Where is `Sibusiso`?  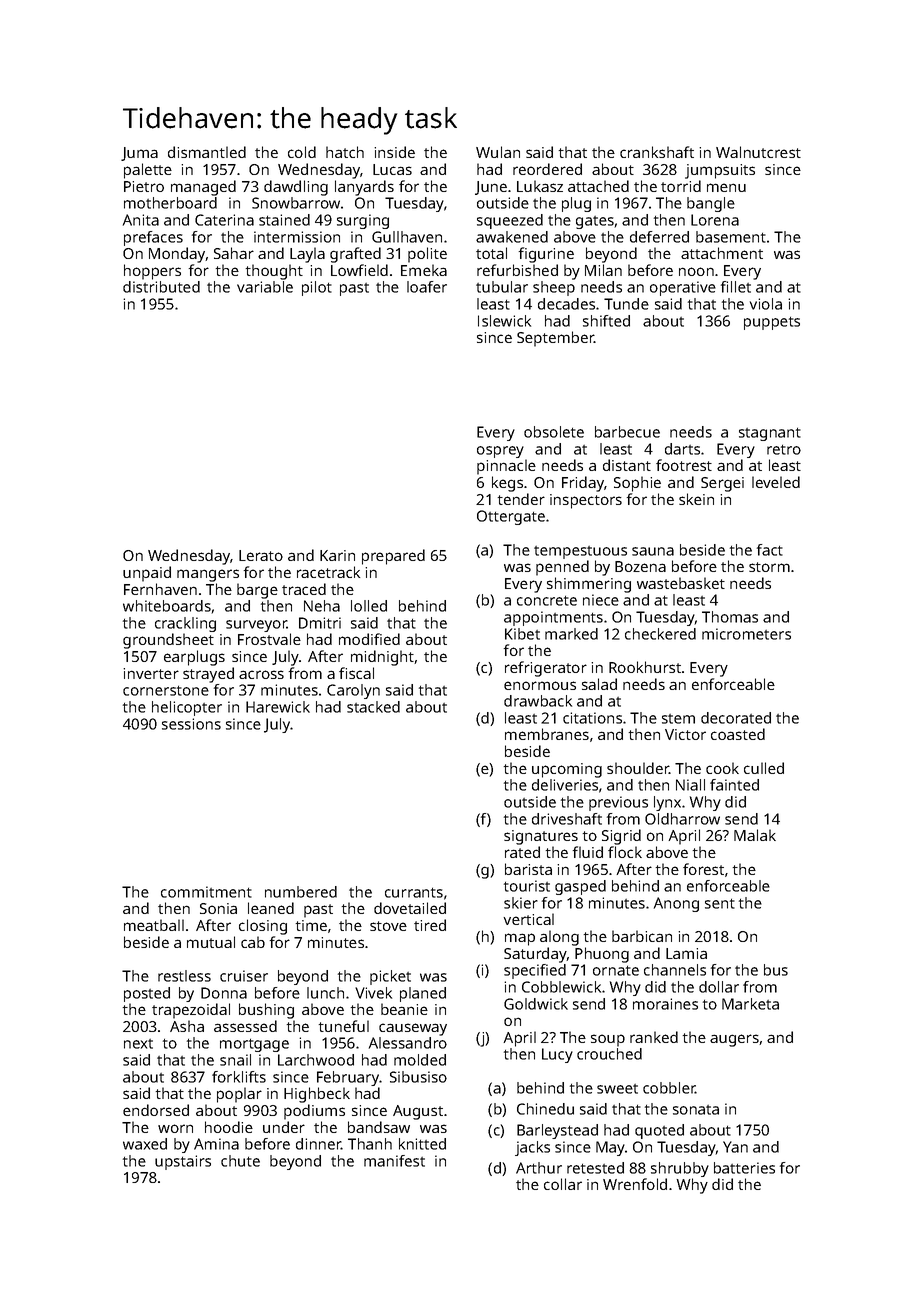 Sibusiso is located at coordinates (418, 1077).
